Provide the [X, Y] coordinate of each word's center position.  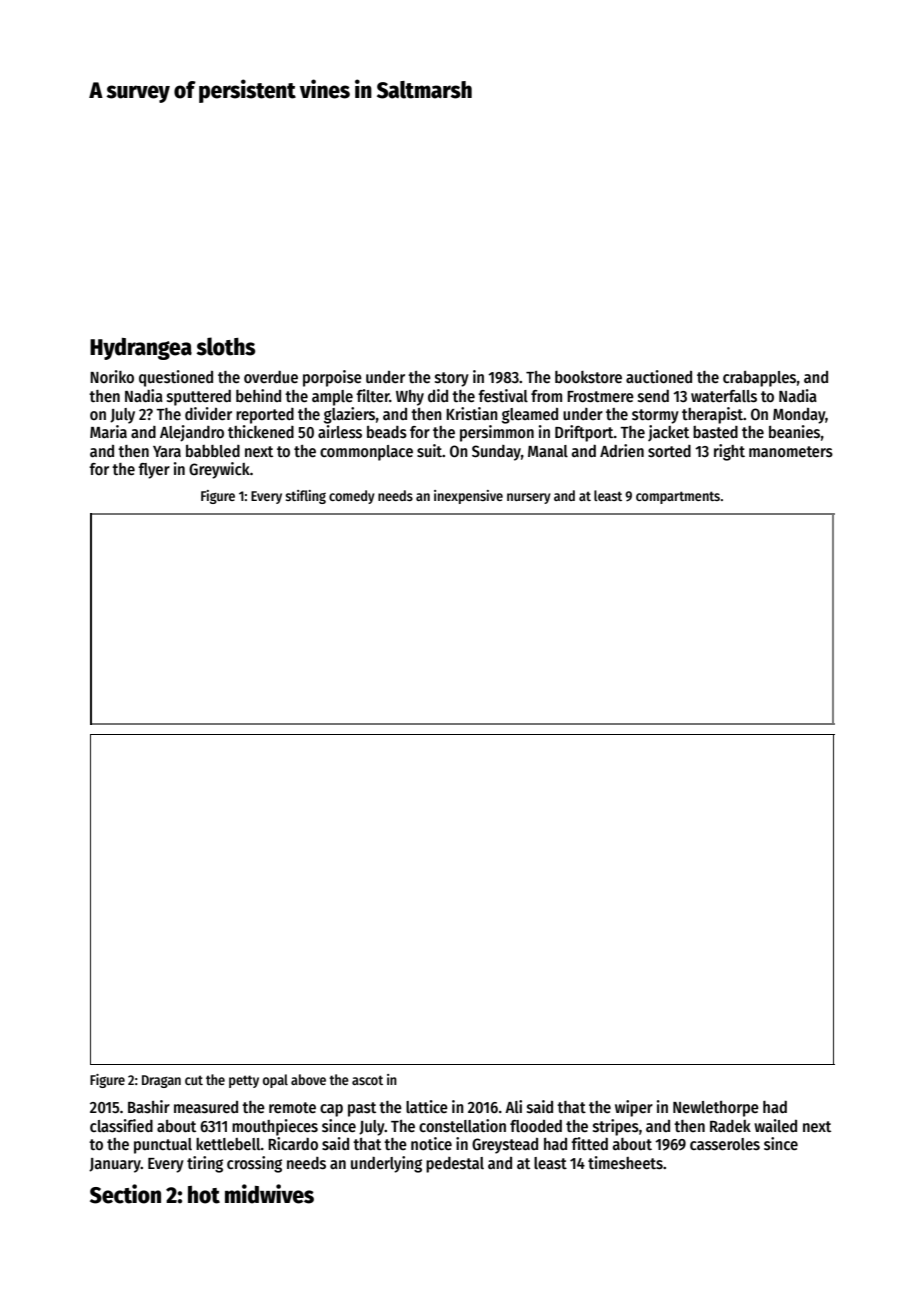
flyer [154, 471]
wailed [775, 1125]
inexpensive [468, 497]
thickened [261, 431]
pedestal [455, 1165]
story [452, 379]
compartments [678, 497]
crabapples [759, 379]
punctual [163, 1146]
